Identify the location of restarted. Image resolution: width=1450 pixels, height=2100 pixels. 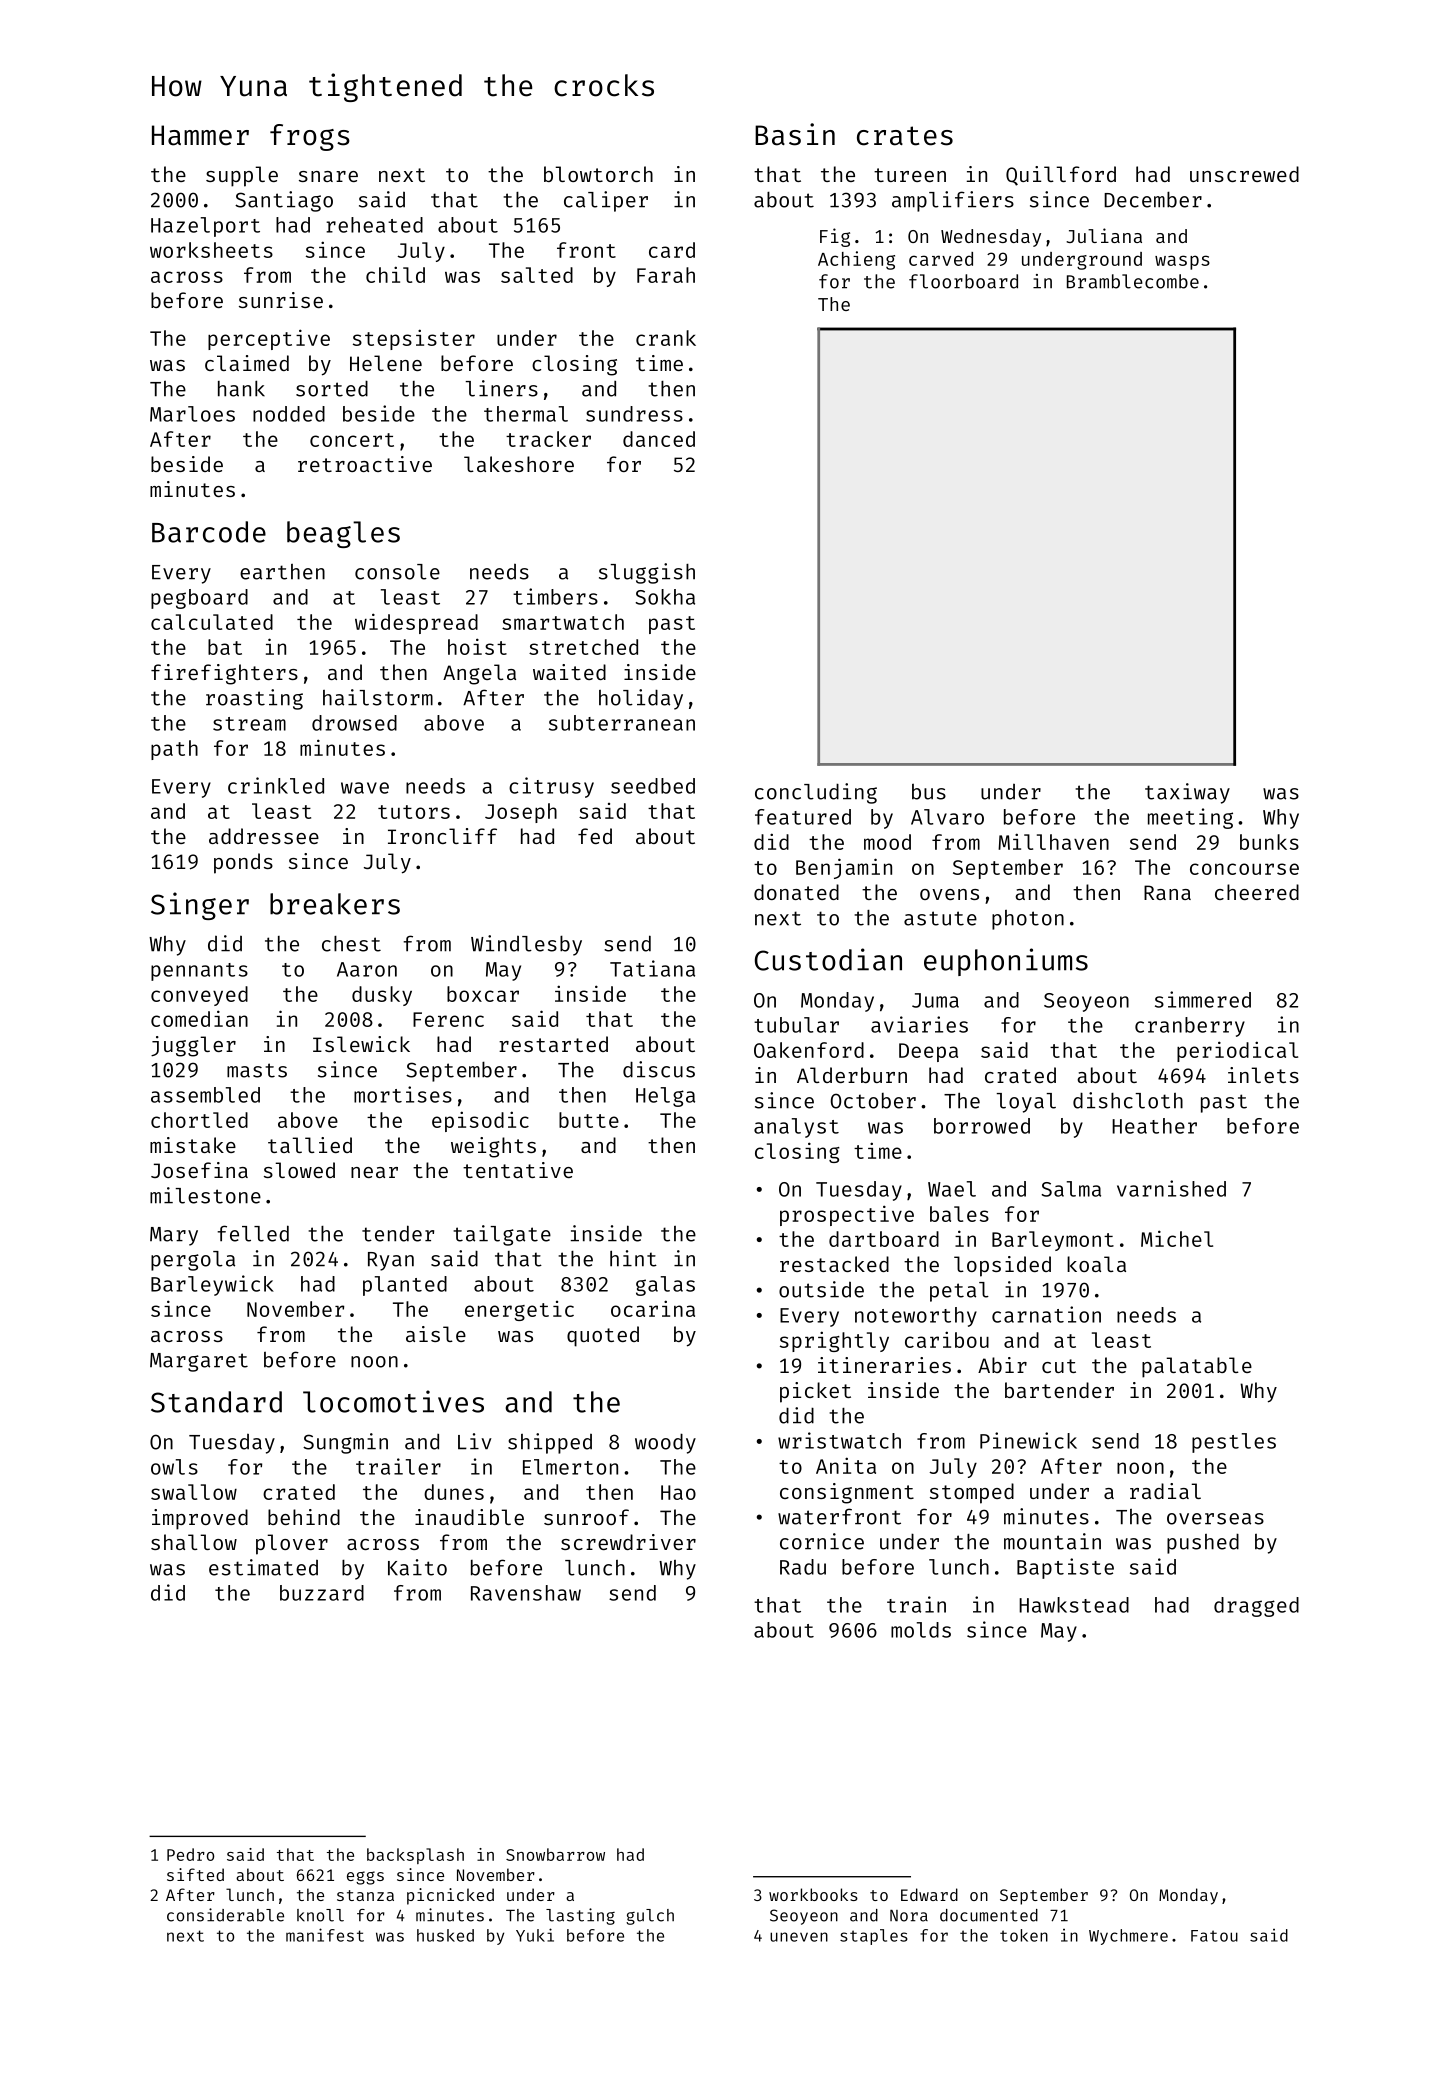
(553, 1044).
